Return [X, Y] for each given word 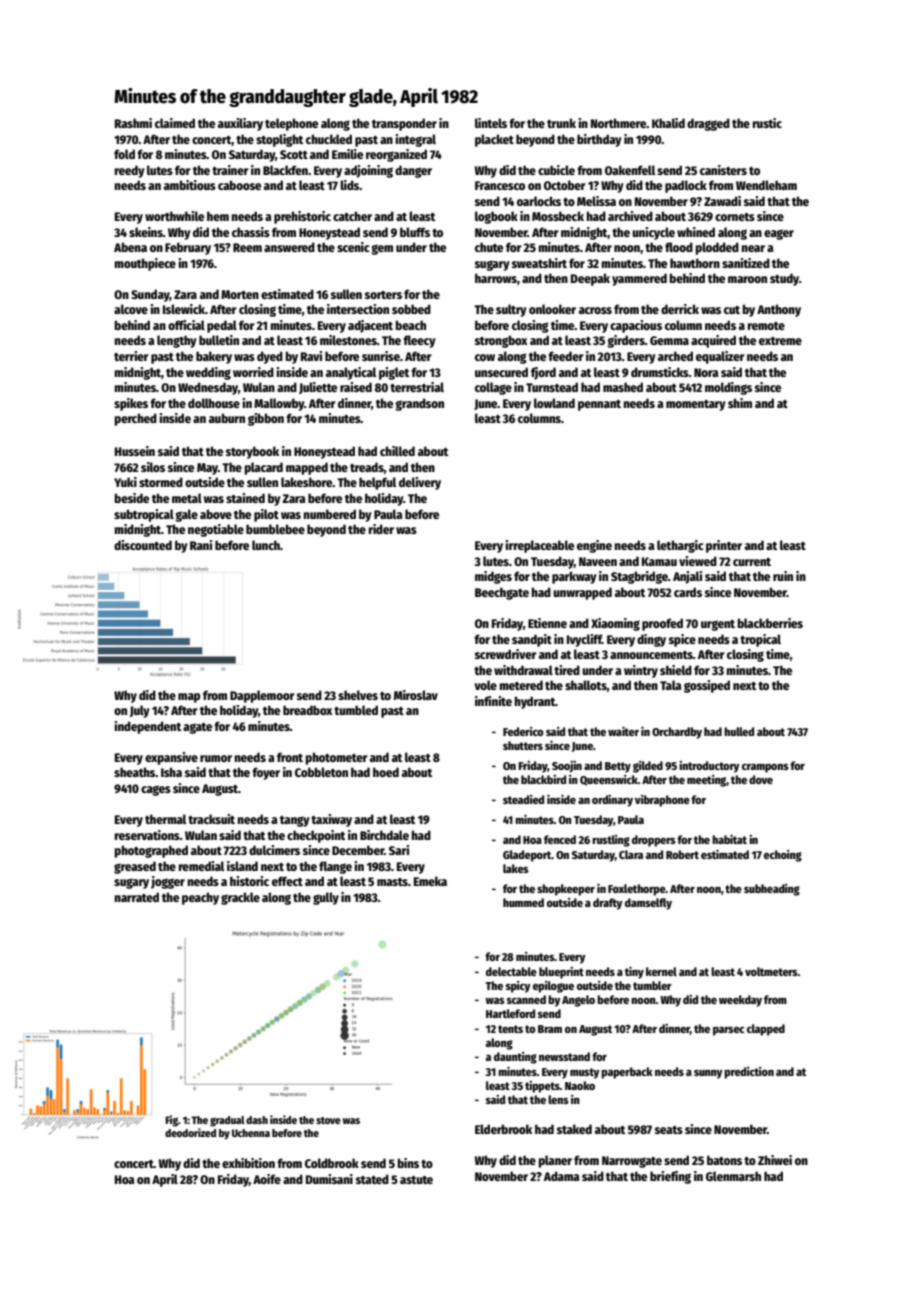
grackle [240, 898]
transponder [404, 124]
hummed [523, 902]
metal [187, 498]
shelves [358, 695]
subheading [772, 890]
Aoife [267, 1179]
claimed [175, 123]
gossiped [707, 686]
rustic [767, 123]
